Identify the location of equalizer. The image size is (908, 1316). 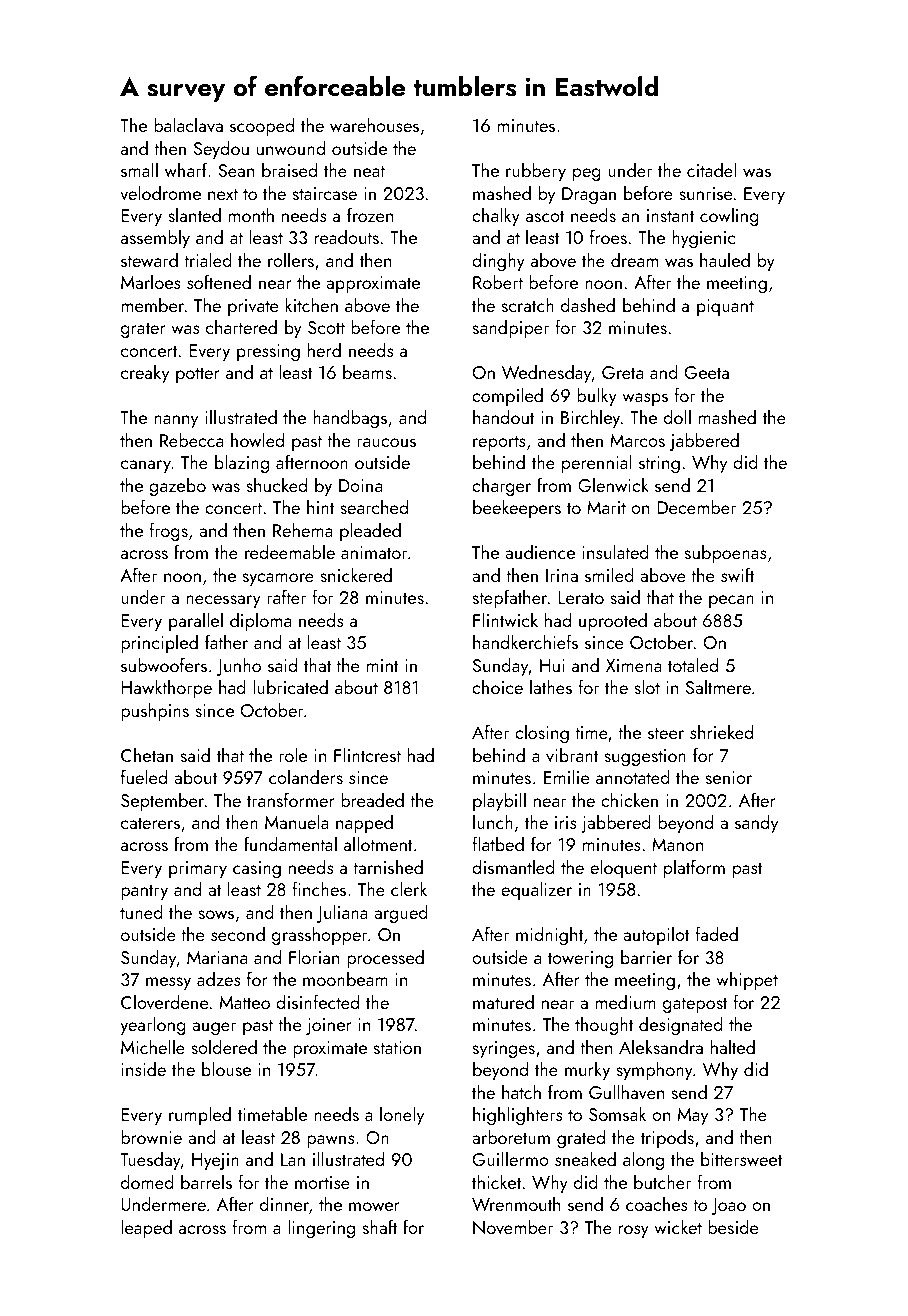
(536, 890).
